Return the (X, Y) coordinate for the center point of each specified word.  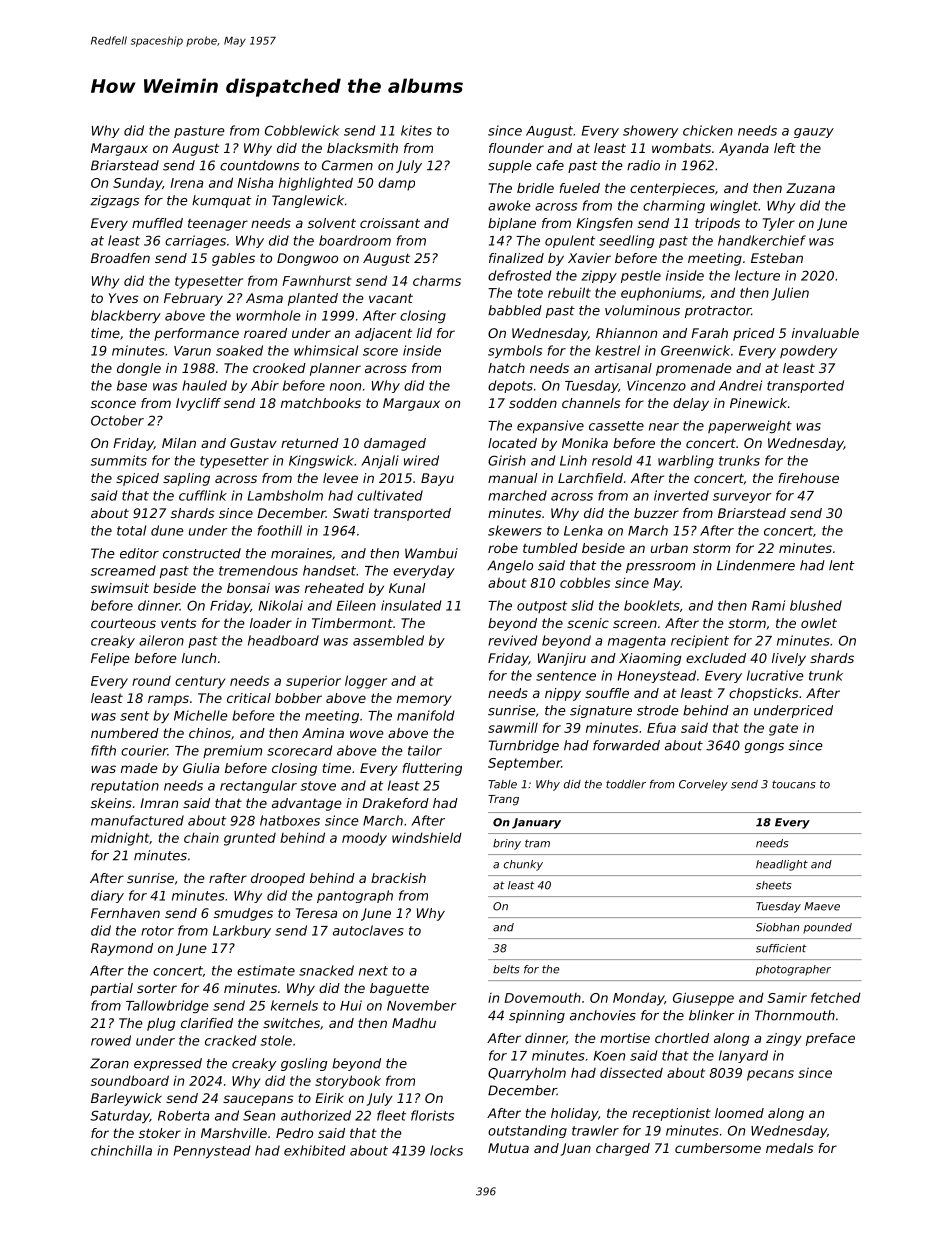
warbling (686, 461)
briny (507, 844)
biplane (512, 224)
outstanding (527, 1131)
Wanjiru (562, 659)
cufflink (203, 495)
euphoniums (661, 294)
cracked (230, 1040)
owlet (819, 623)
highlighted (316, 184)
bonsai (248, 588)
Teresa (316, 913)
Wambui (431, 553)
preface (830, 1039)
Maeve (822, 906)
